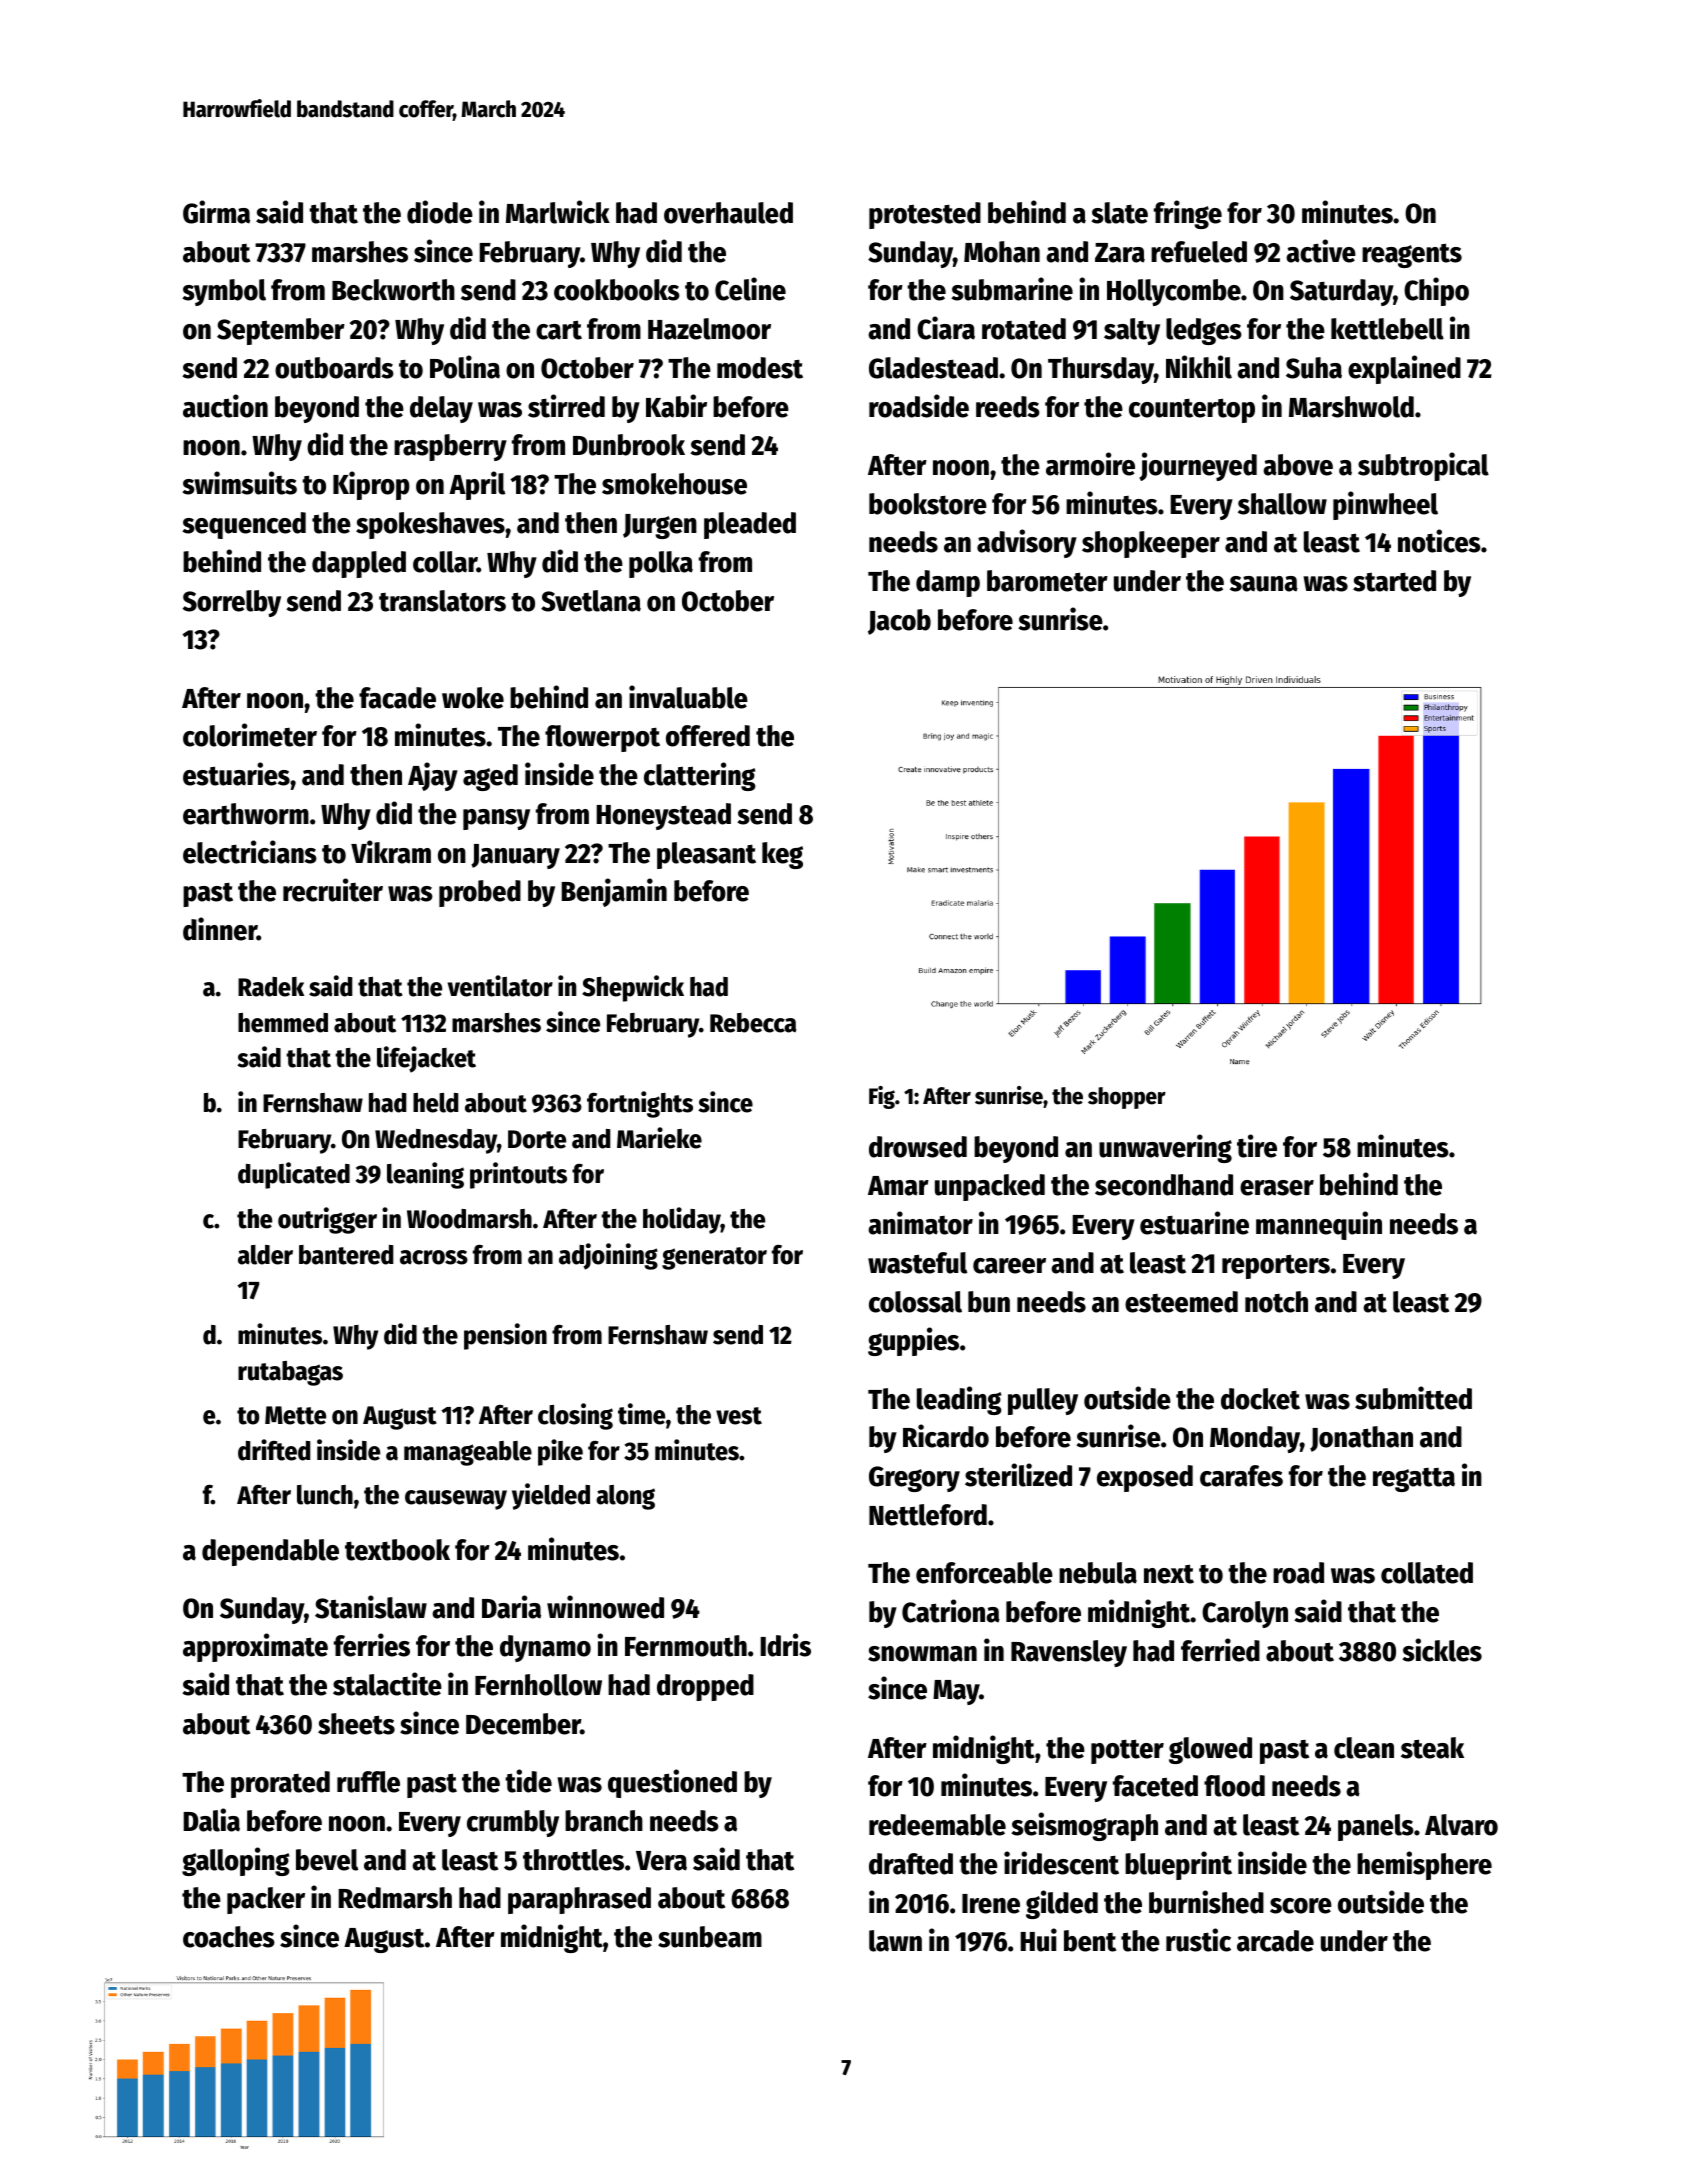  Describe the element at coordinates (925, 215) in the screenshot. I see `protested` at that location.
